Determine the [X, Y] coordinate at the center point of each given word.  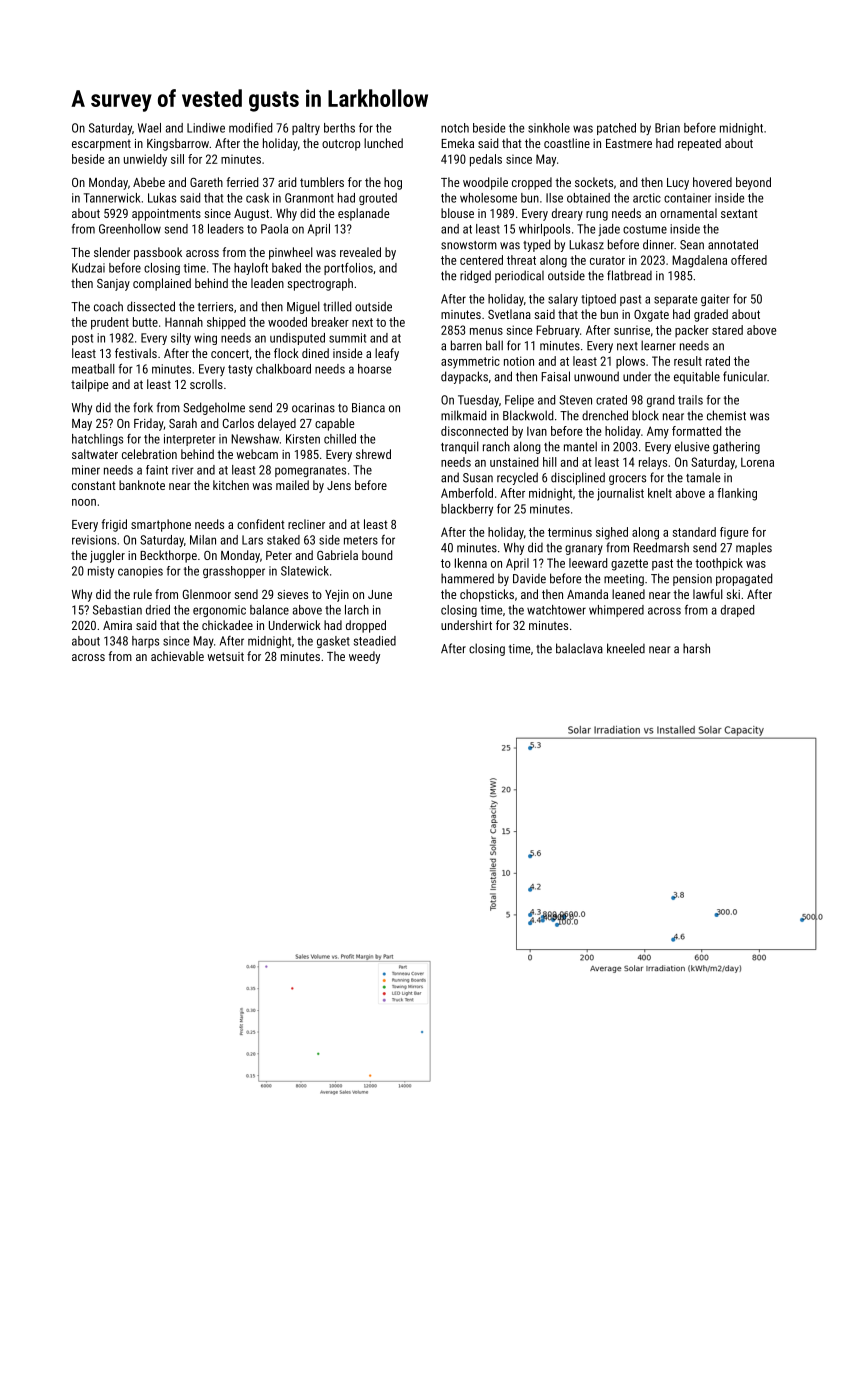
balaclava [579, 648]
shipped [226, 323]
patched [616, 129]
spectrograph [320, 284]
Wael [149, 128]
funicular [745, 376]
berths [339, 128]
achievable [177, 656]
